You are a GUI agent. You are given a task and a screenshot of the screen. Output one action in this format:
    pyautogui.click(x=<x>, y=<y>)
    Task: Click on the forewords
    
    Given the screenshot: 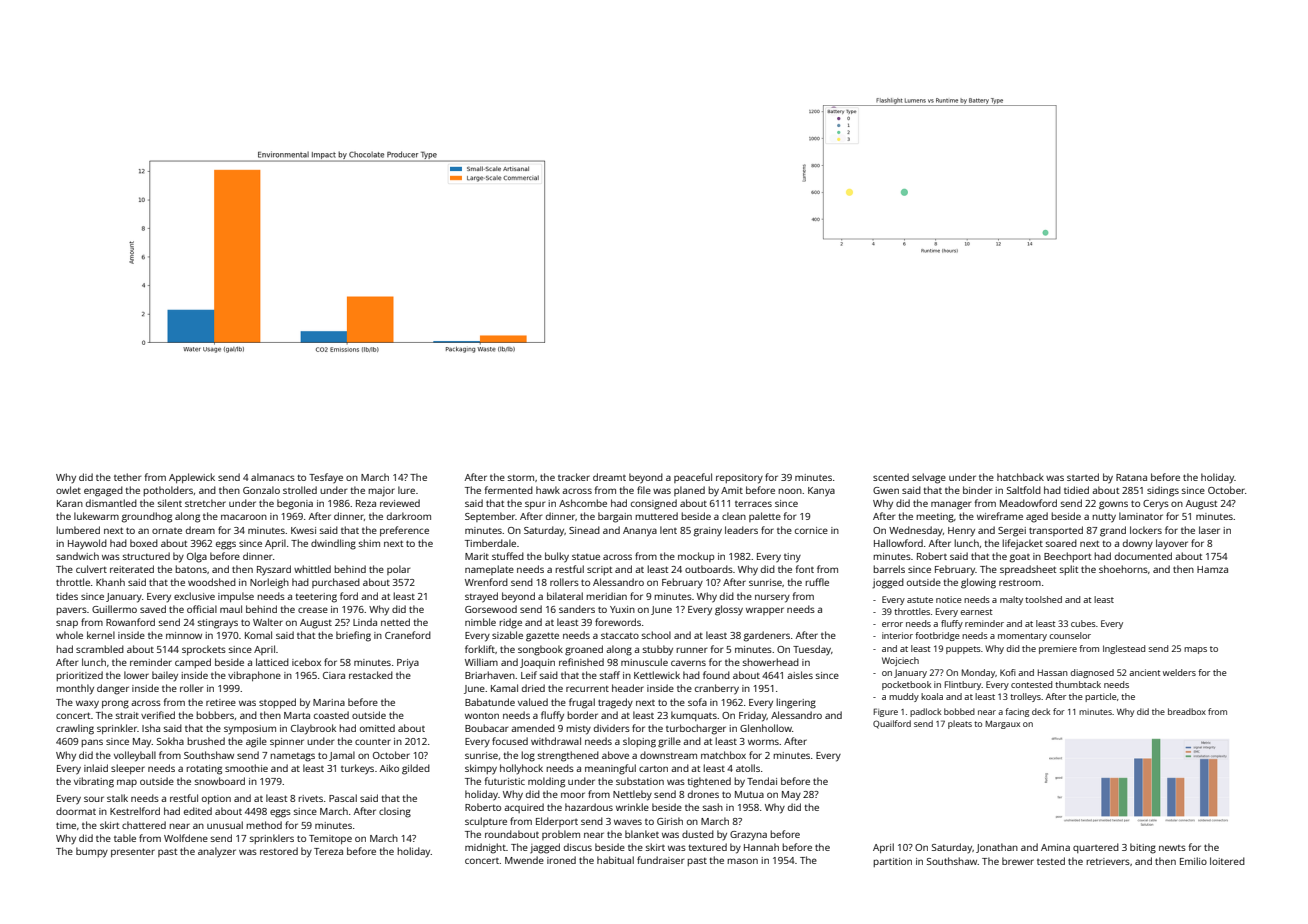 What is the action you would take?
    pyautogui.click(x=618, y=622)
